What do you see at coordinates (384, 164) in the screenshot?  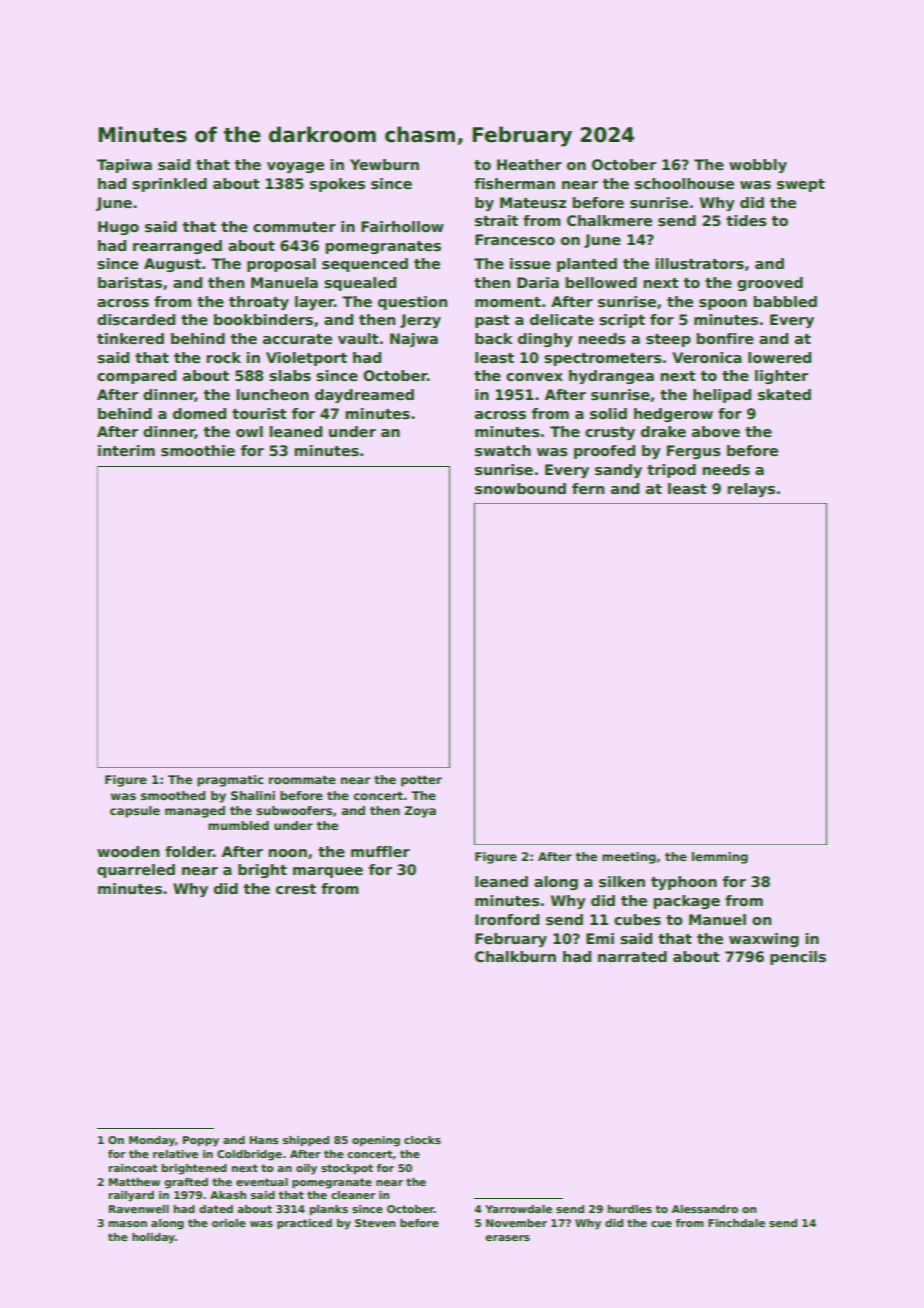 I see `Yewburn` at bounding box center [384, 164].
